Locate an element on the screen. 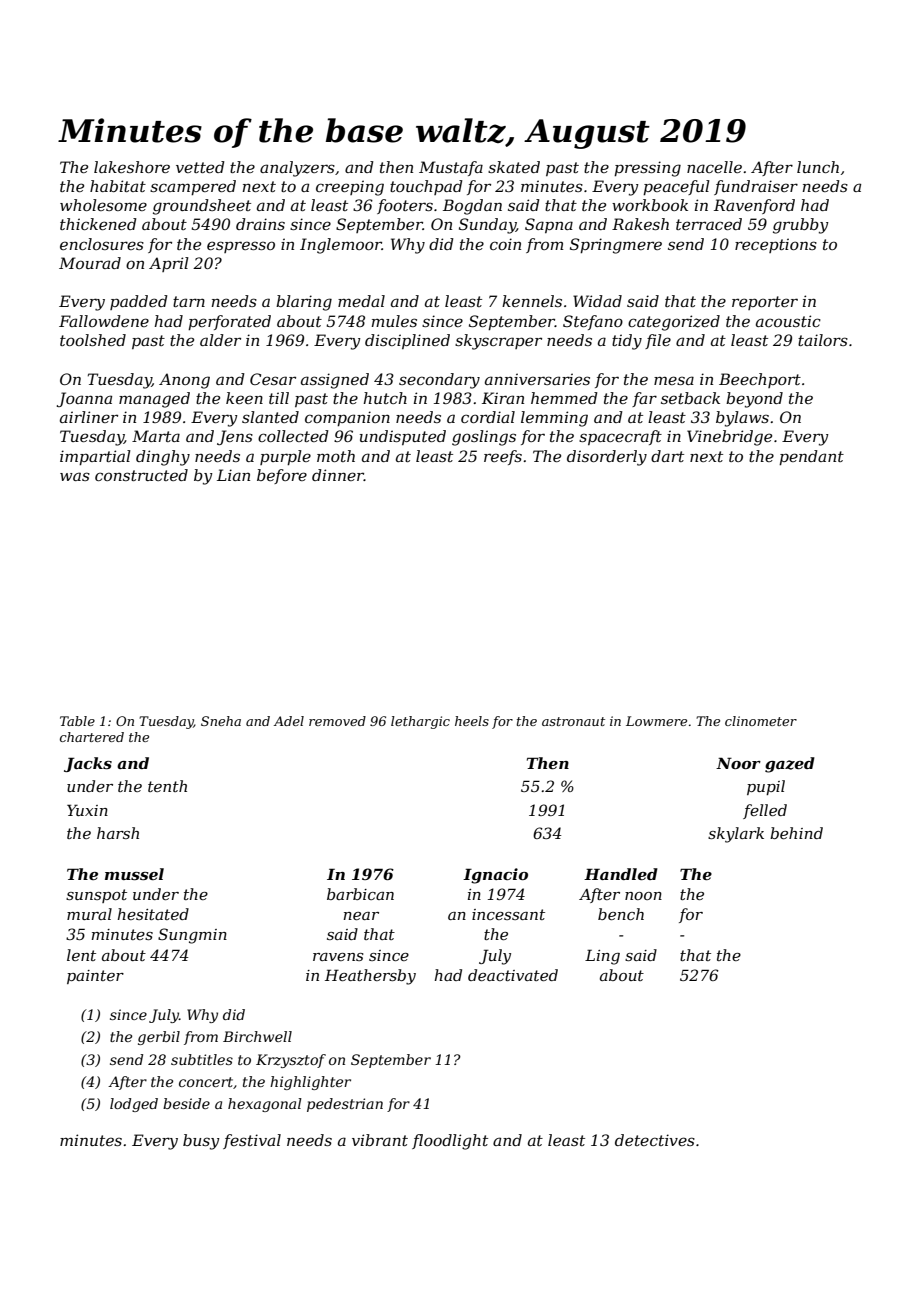 The image size is (924, 1308). lethargic is located at coordinates (420, 722).
